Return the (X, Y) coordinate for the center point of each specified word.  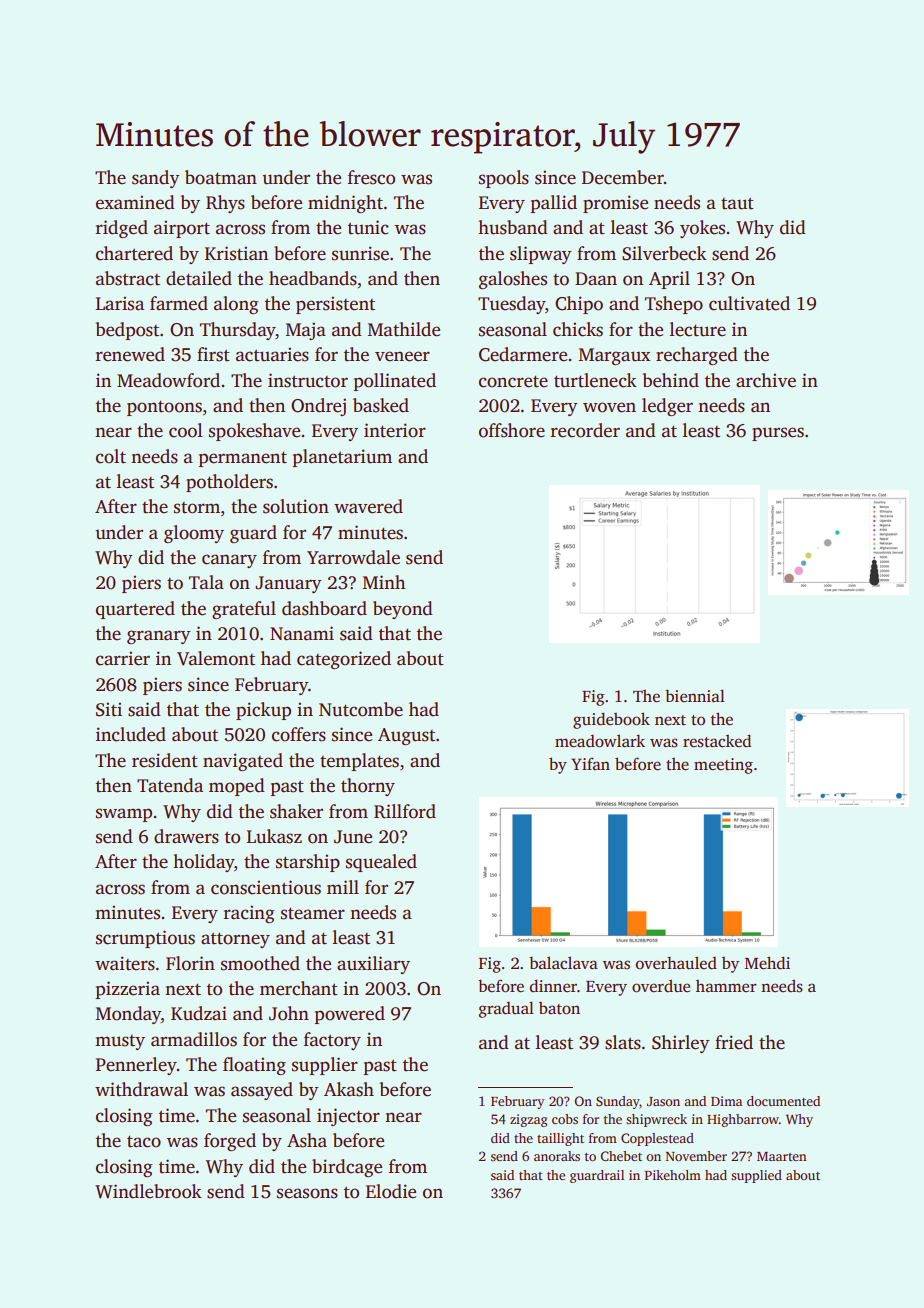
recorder (585, 430)
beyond (403, 610)
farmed (179, 303)
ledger (667, 407)
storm (197, 508)
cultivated (749, 303)
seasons (307, 1193)
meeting (723, 766)
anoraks (557, 1156)
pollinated (394, 382)
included (131, 734)
